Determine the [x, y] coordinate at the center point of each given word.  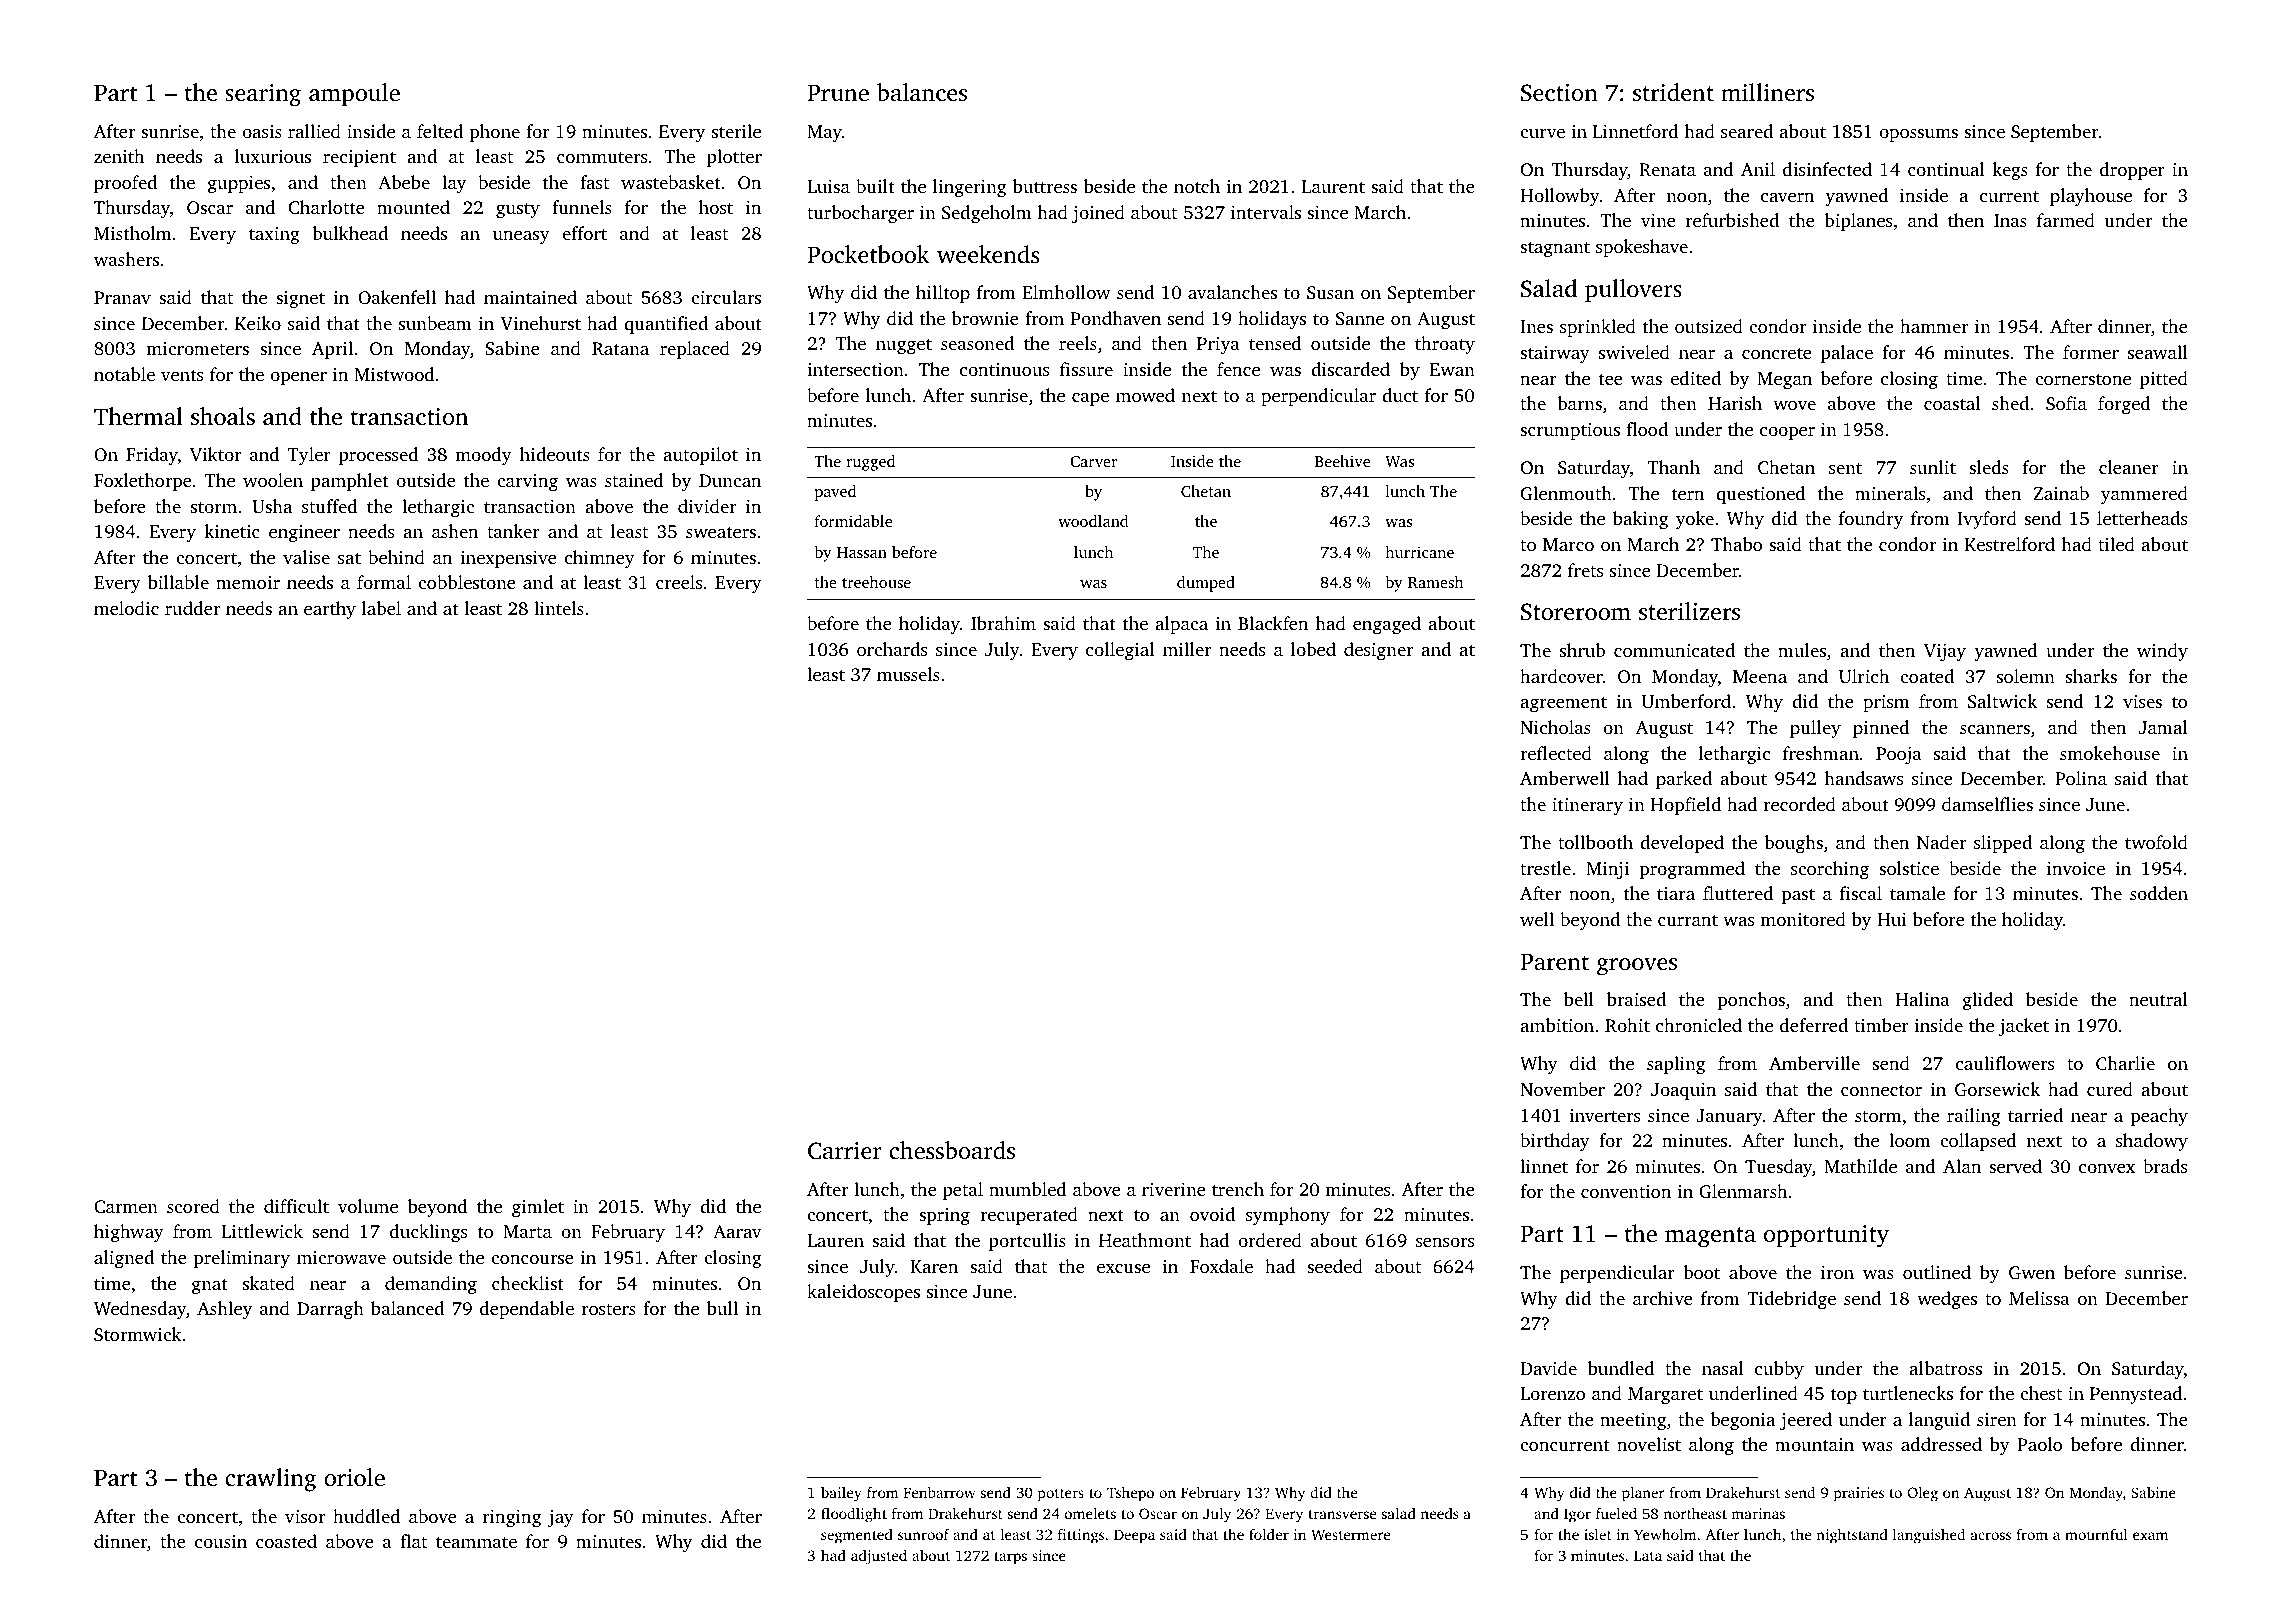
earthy [330, 610]
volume [368, 1206]
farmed [2066, 220]
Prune [838, 93]
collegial [1120, 651]
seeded [1335, 1266]
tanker [513, 531]
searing [263, 95]
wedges [1947, 1300]
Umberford [1686, 701]
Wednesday [140, 1310]
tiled [2116, 544]
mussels [908, 674]
